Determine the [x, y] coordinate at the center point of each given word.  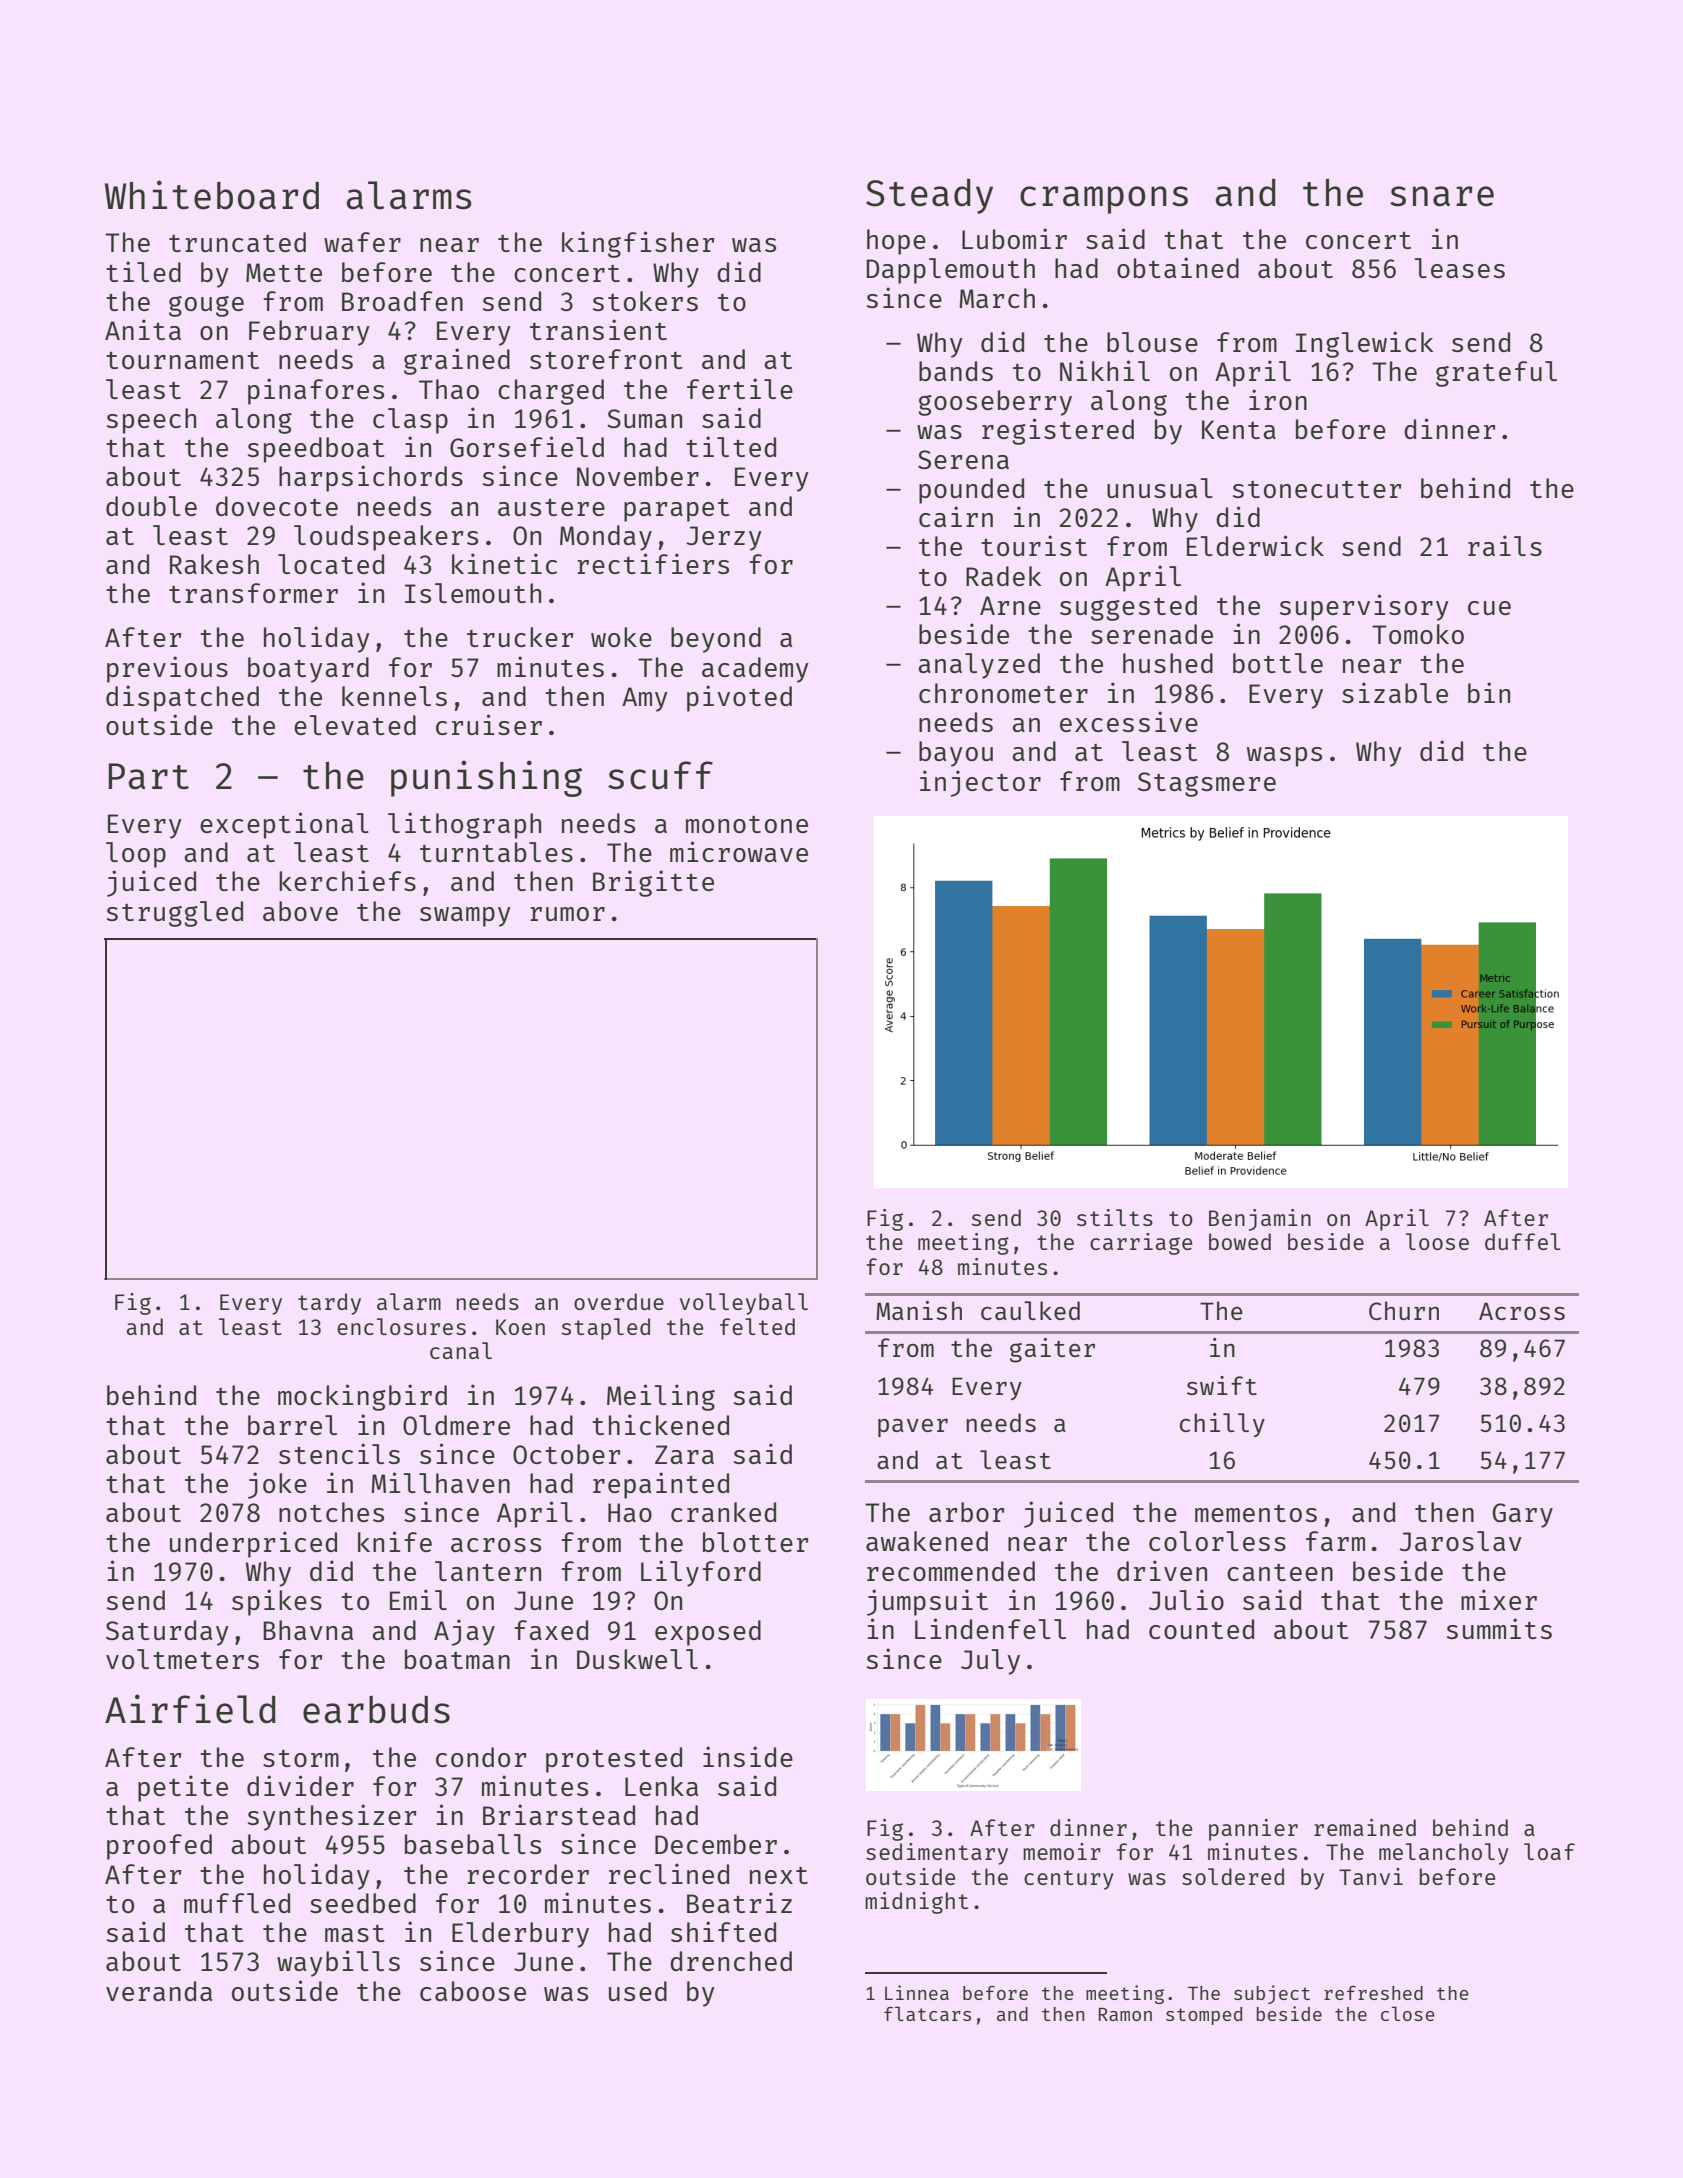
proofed [159, 1847]
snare [1442, 196]
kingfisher [638, 244]
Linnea [917, 1992]
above [300, 911]
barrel [292, 1425]
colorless [1217, 1541]
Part [149, 776]
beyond [716, 640]
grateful [1496, 374]
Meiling [661, 1397]
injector [980, 783]
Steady [929, 196]
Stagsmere [1207, 784]
